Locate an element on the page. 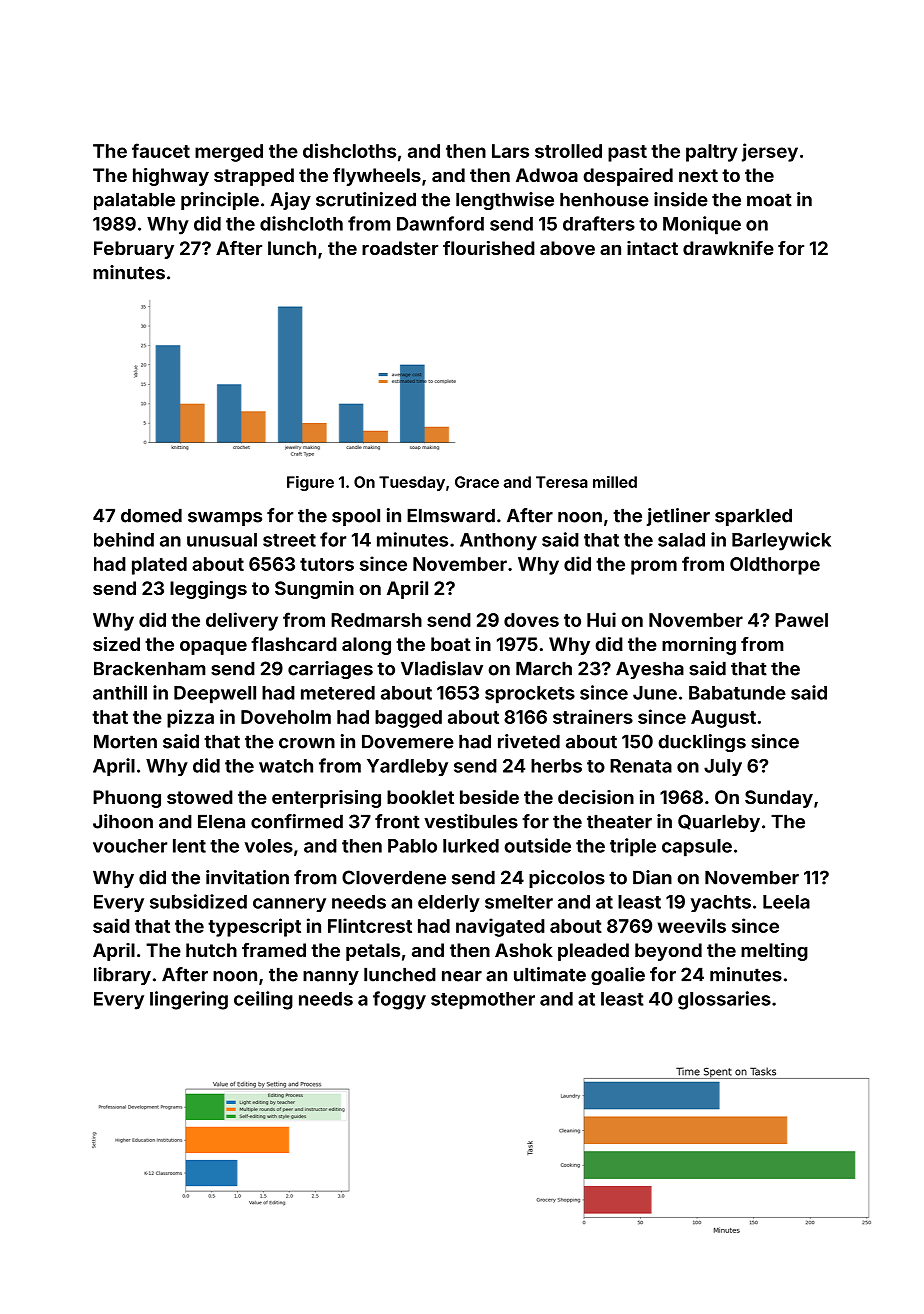 This image has height=1314, width=924. decision is located at coordinates (596, 797).
